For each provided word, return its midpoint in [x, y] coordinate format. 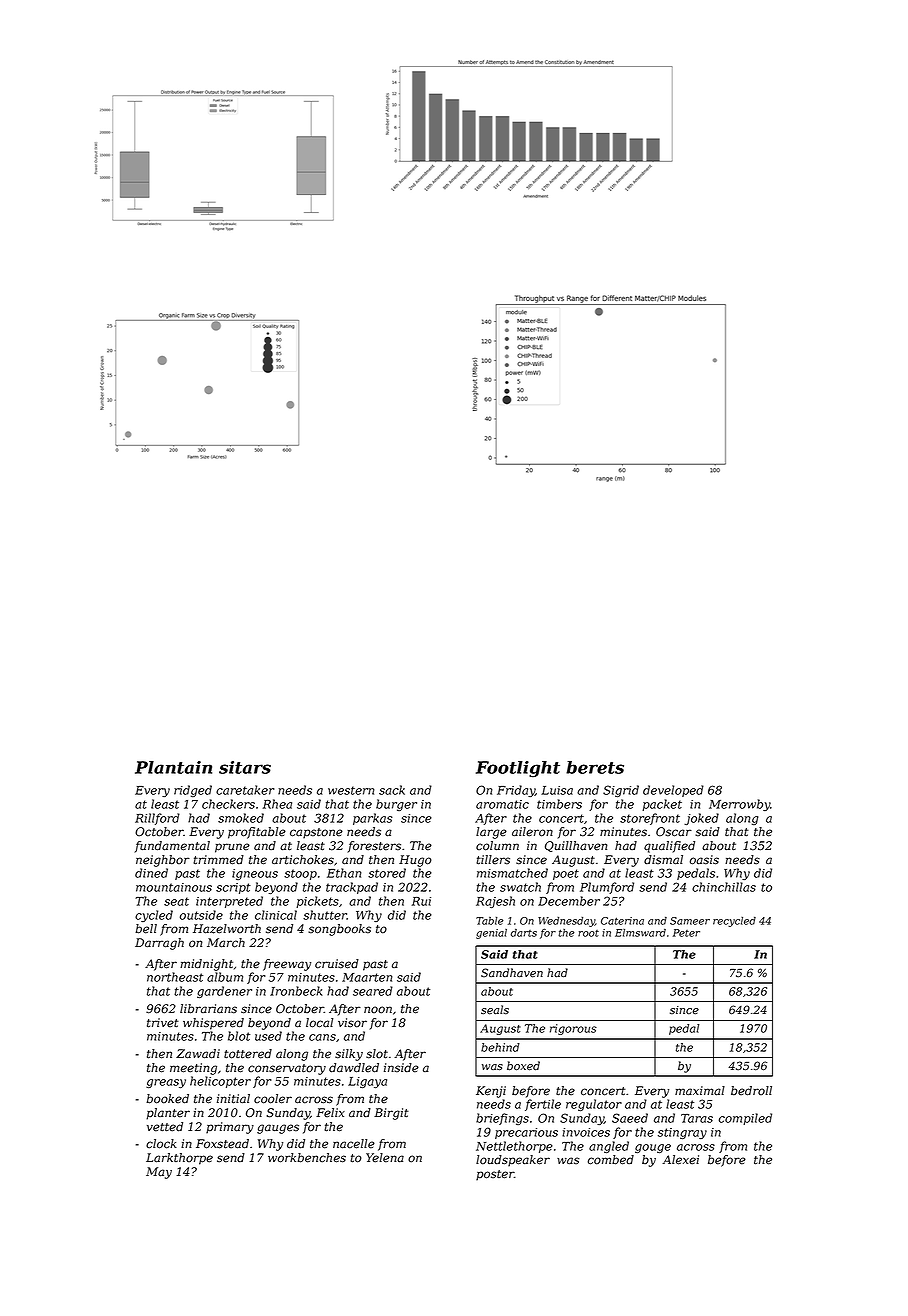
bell [146, 929]
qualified [669, 847]
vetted [165, 1127]
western [351, 790]
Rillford [157, 819]
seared [373, 991]
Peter [686, 933]
